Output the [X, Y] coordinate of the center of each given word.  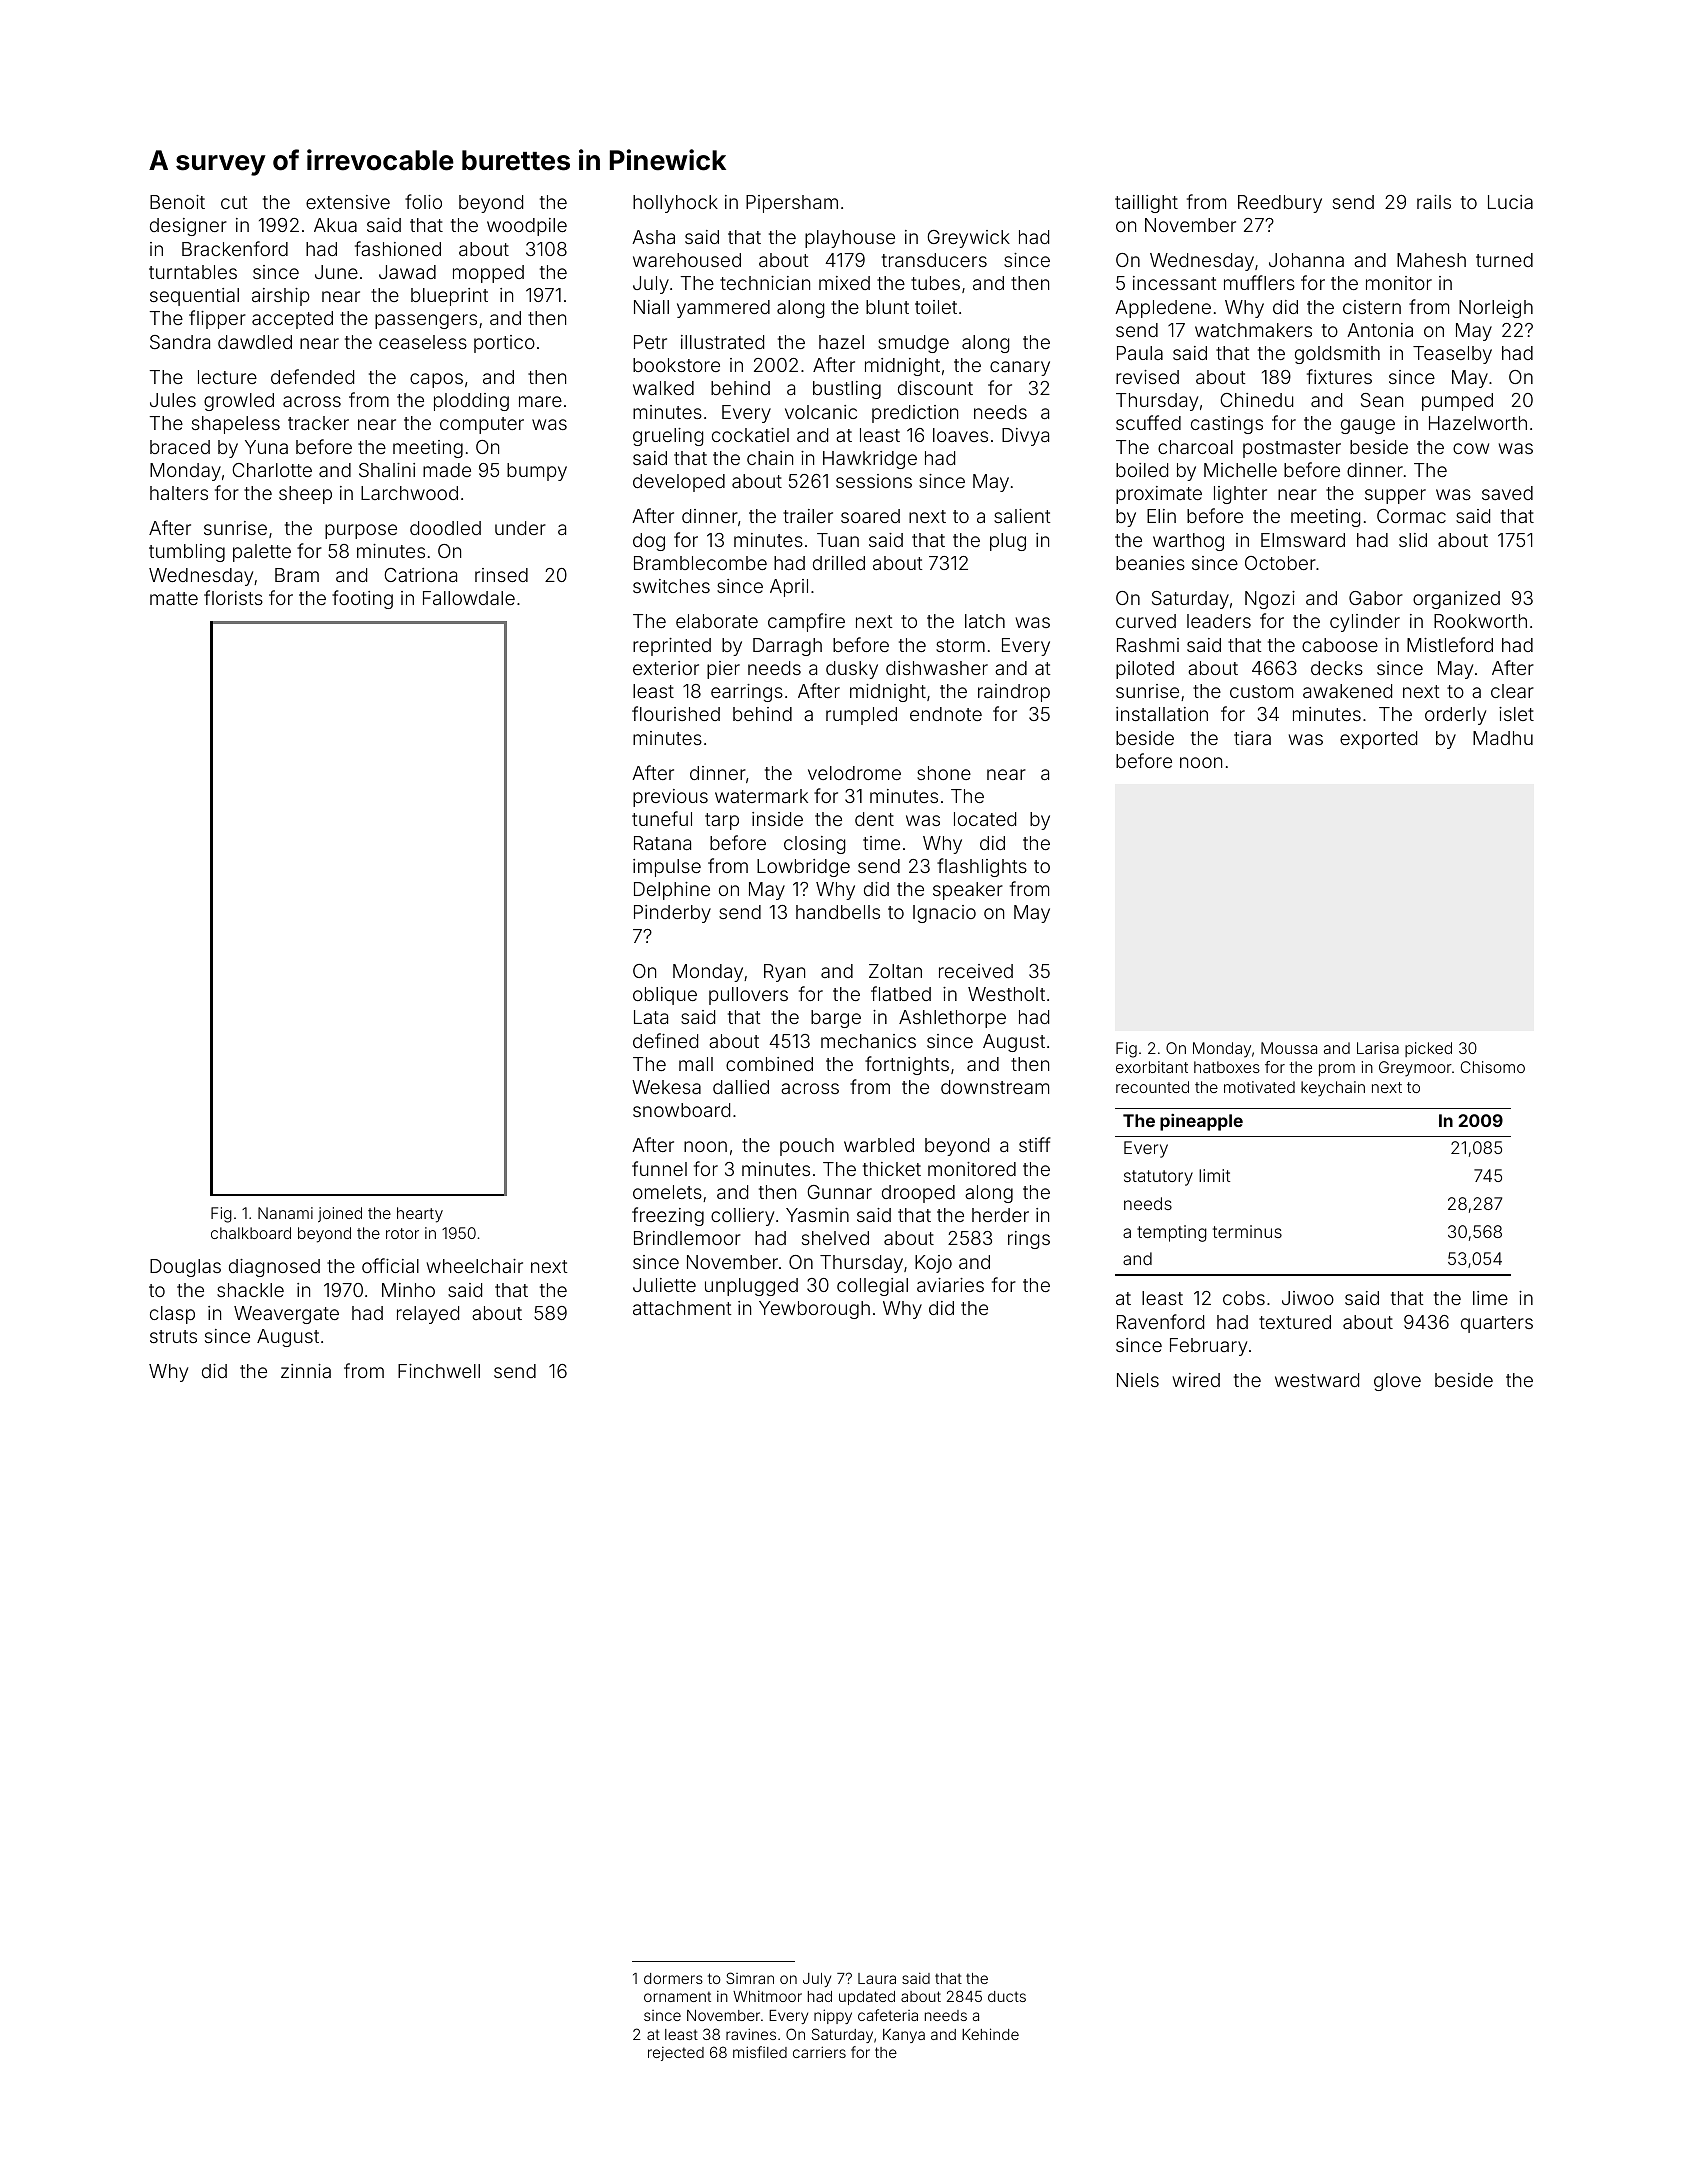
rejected [676, 2054]
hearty [420, 1215]
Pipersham [792, 204]
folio [423, 201]
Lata [651, 1017]
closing [814, 845]
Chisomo [1493, 1067]
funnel [659, 1168]
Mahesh [1431, 260]
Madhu [1503, 738]
